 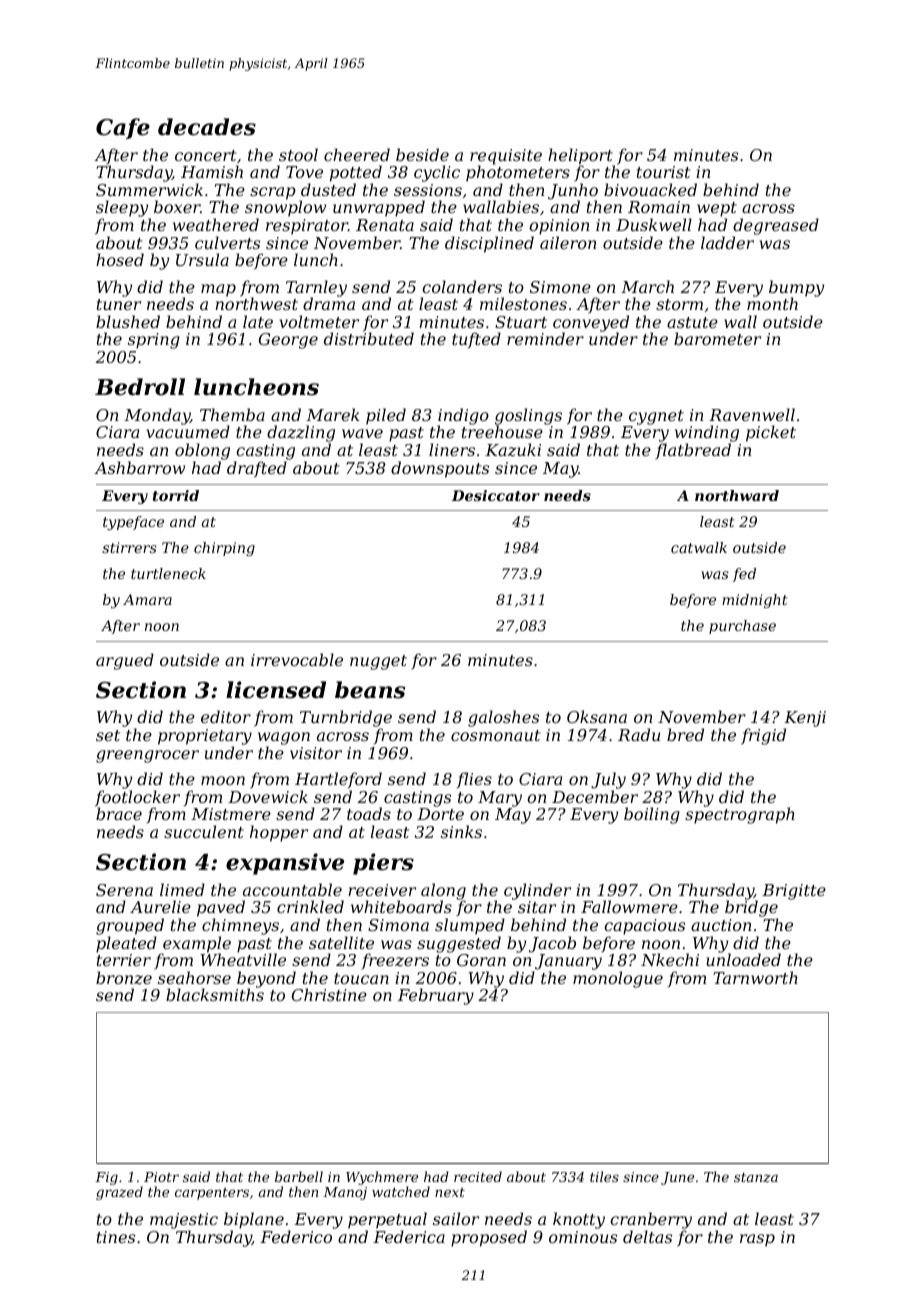 I want to click on spectrograph, so click(x=740, y=816).
